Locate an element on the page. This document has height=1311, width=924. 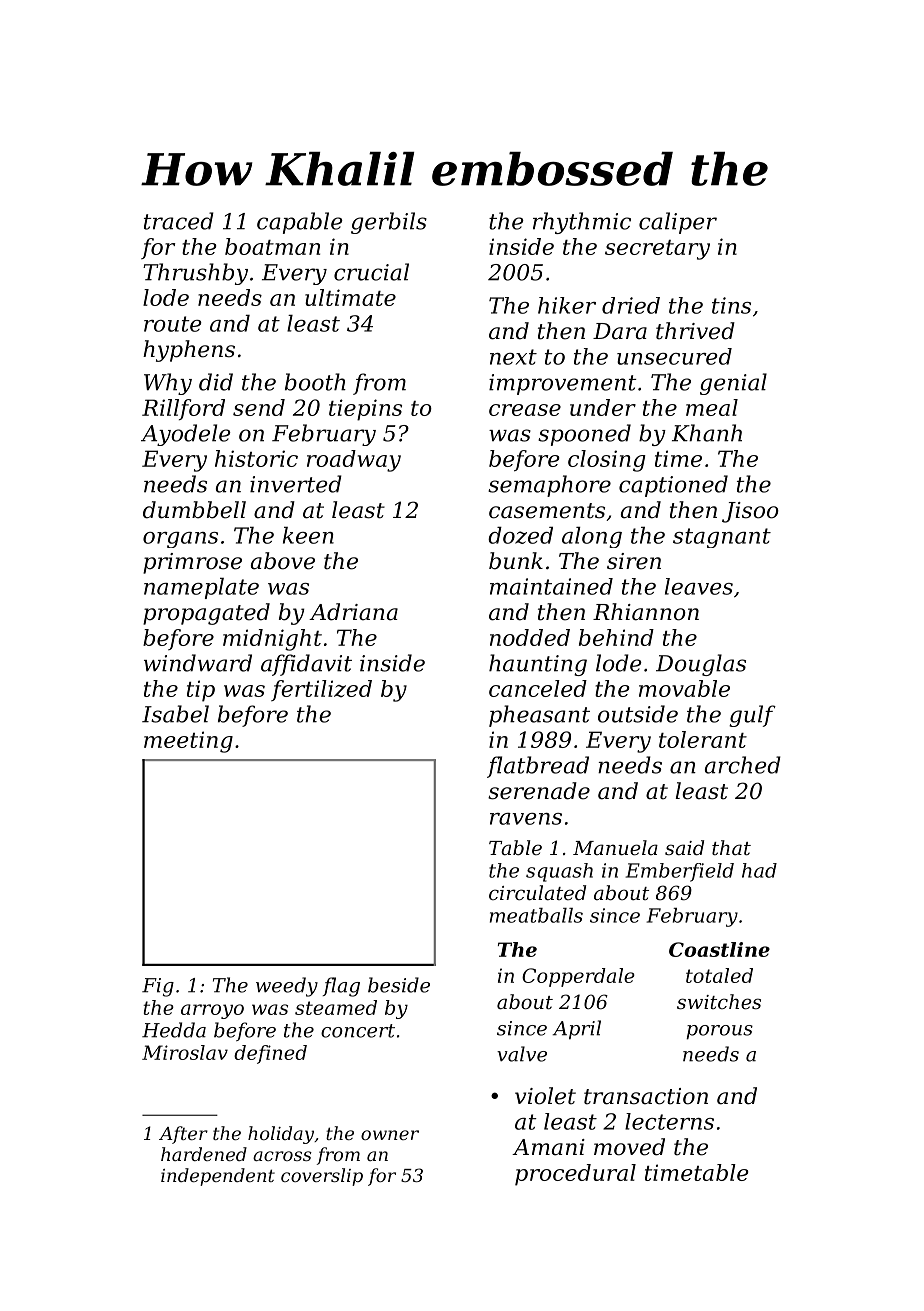
meal is located at coordinates (712, 407).
